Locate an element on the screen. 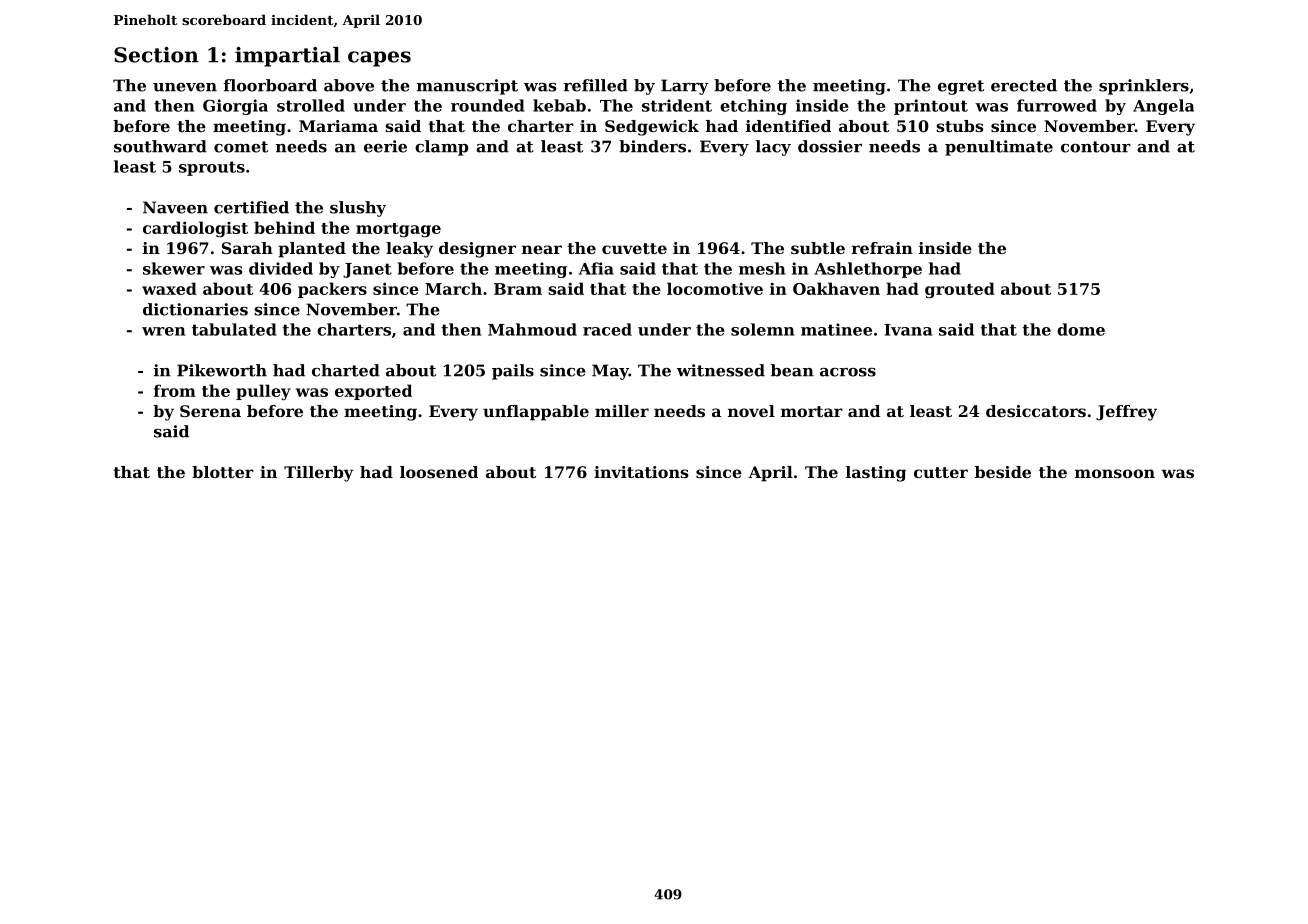  grouted is located at coordinates (960, 290).
